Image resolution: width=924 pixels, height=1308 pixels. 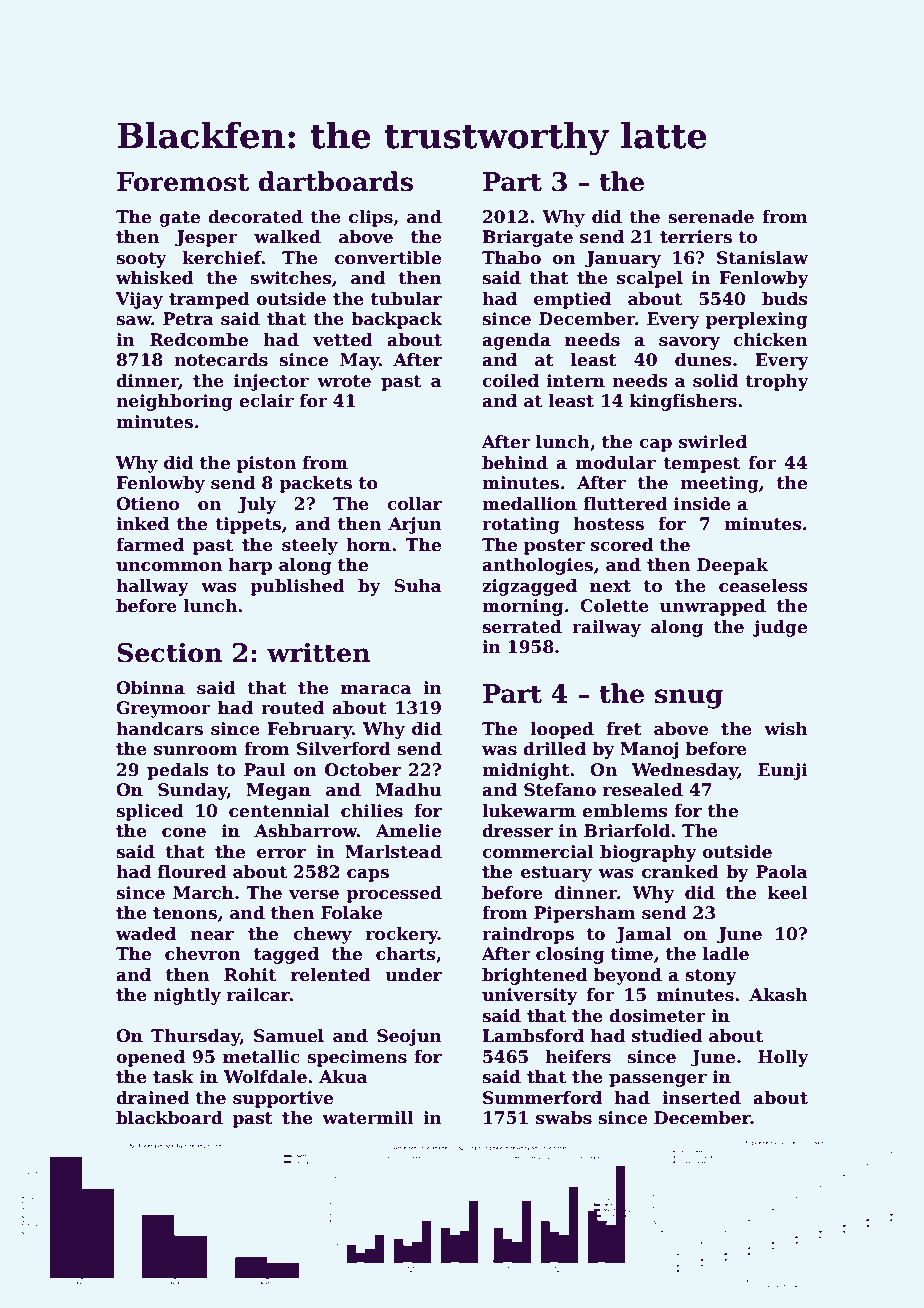 I want to click on railway, so click(x=606, y=628).
